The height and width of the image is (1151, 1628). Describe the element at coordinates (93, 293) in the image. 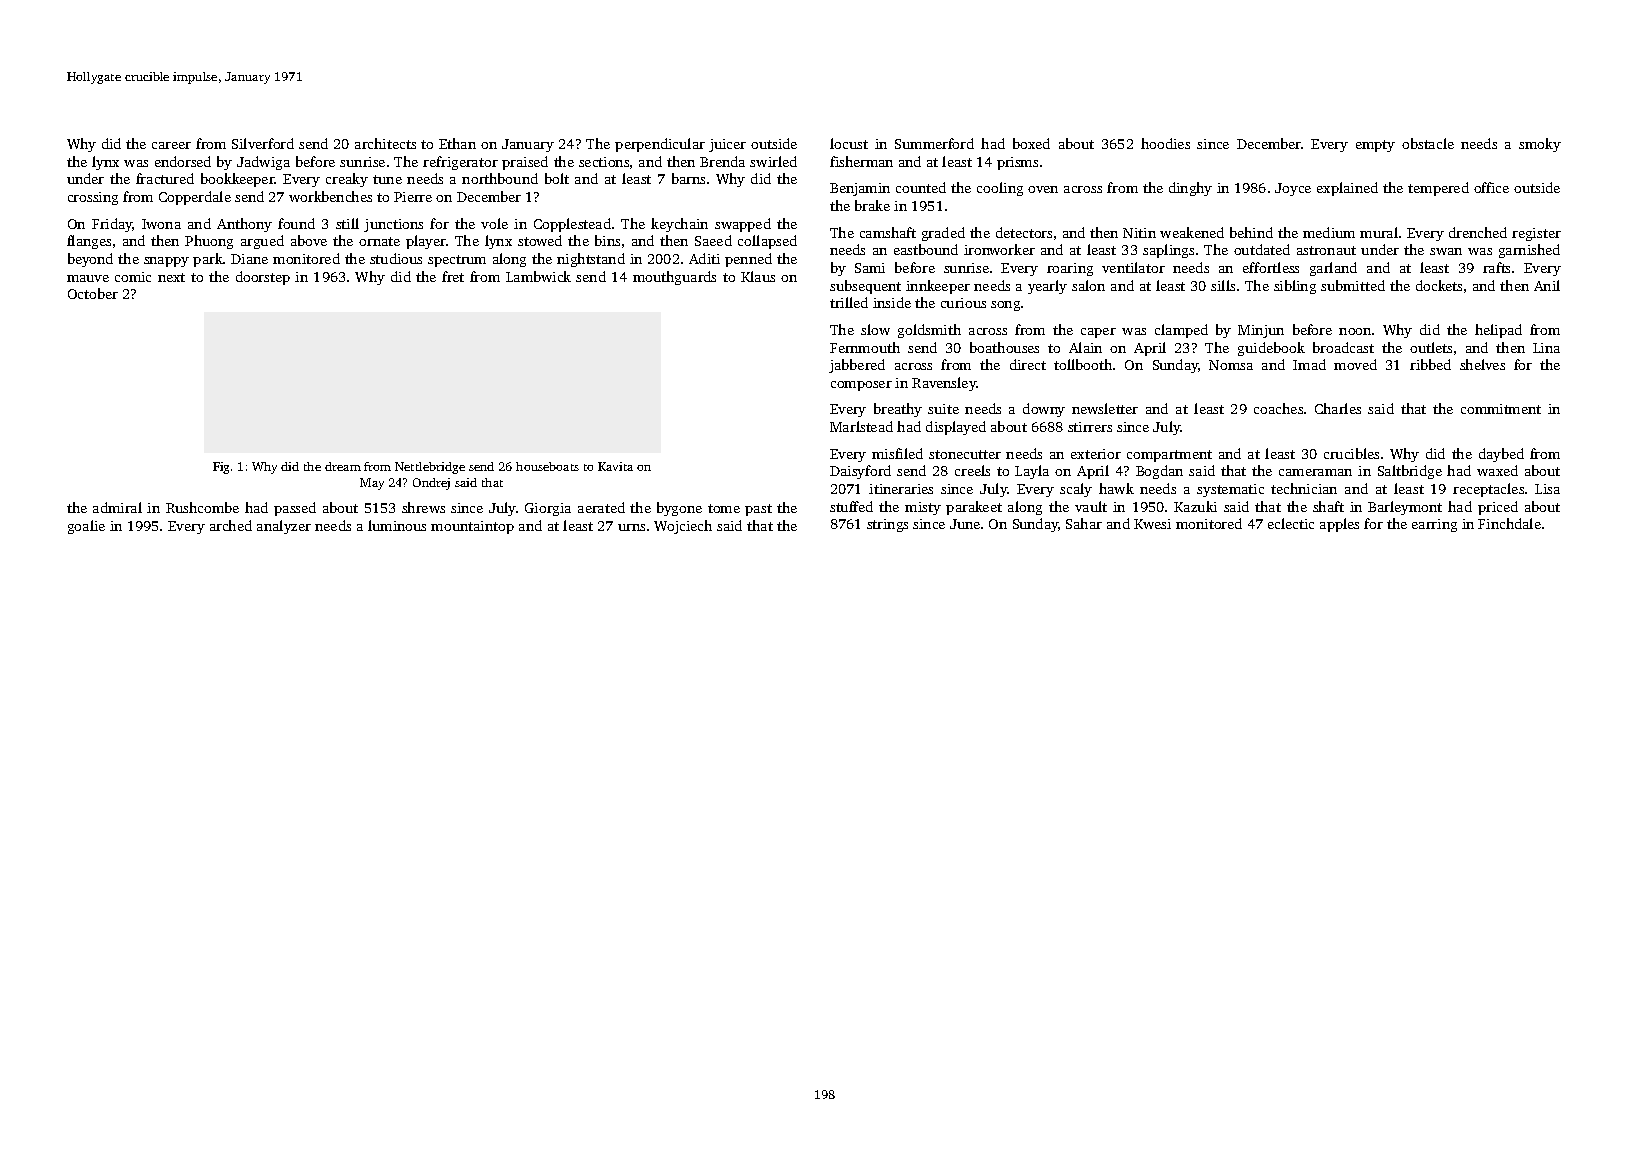

I see `October` at that location.
